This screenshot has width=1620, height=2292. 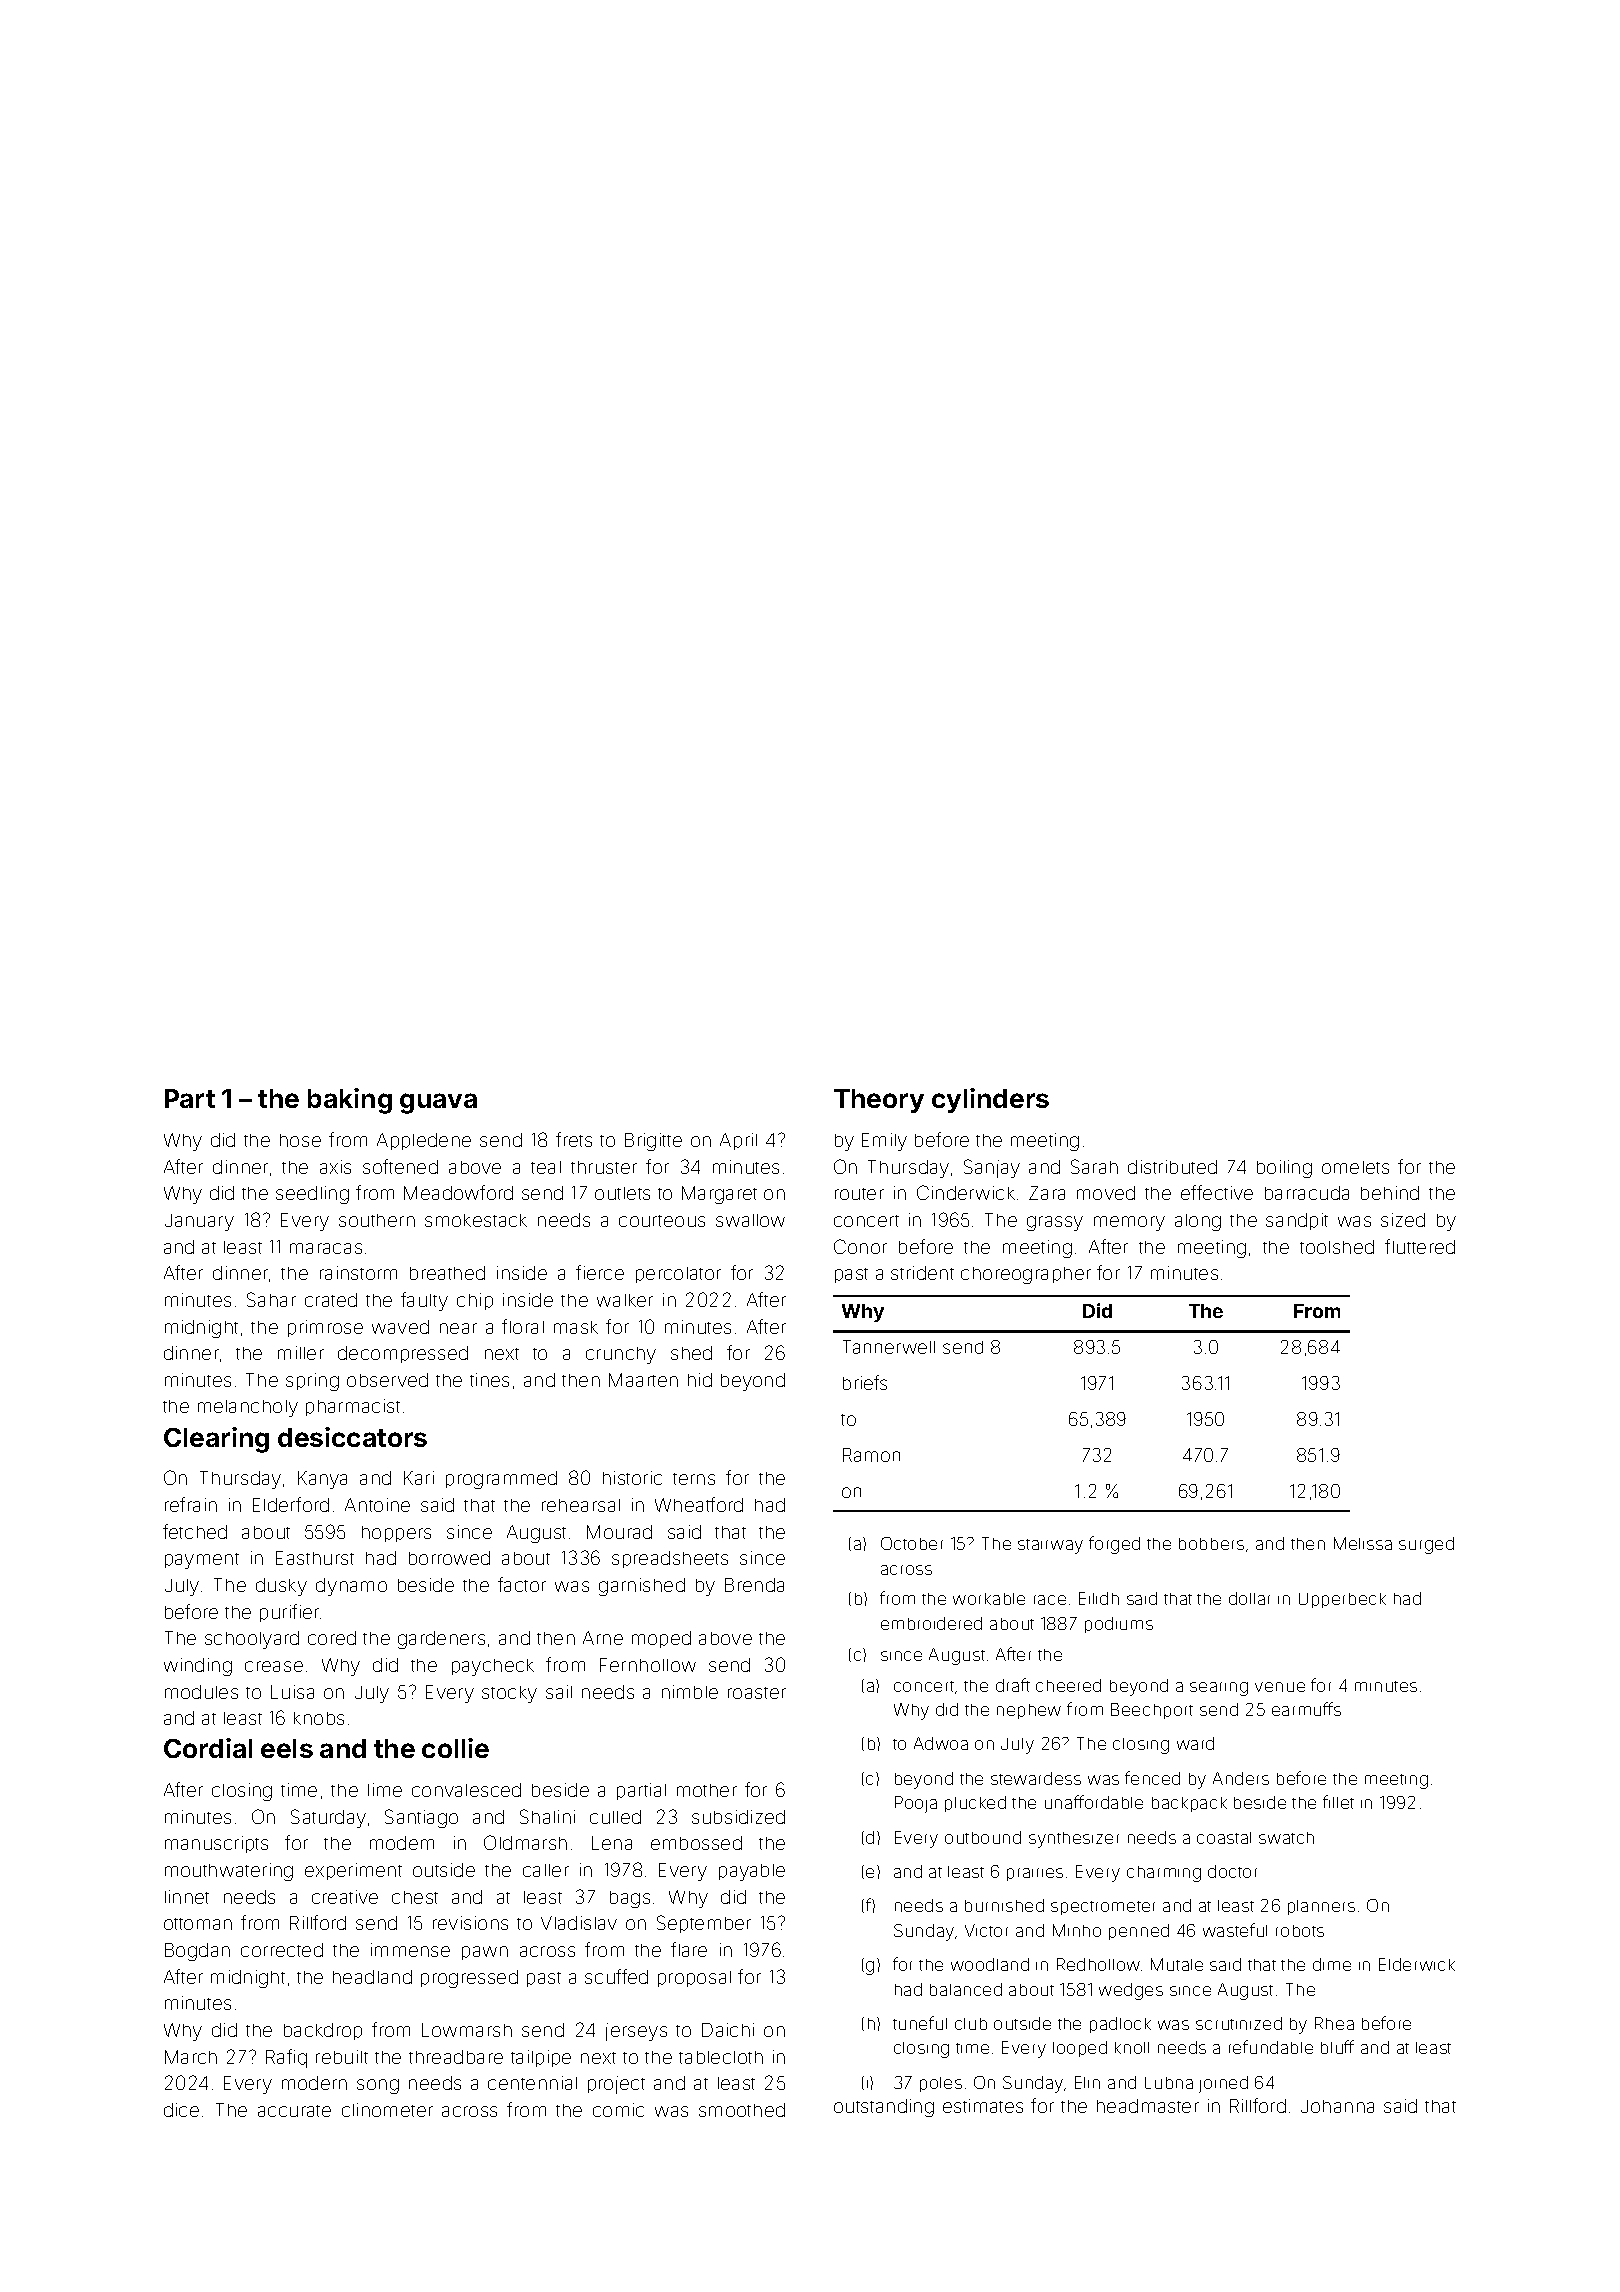 I want to click on Tannerwell, so click(x=889, y=1347).
